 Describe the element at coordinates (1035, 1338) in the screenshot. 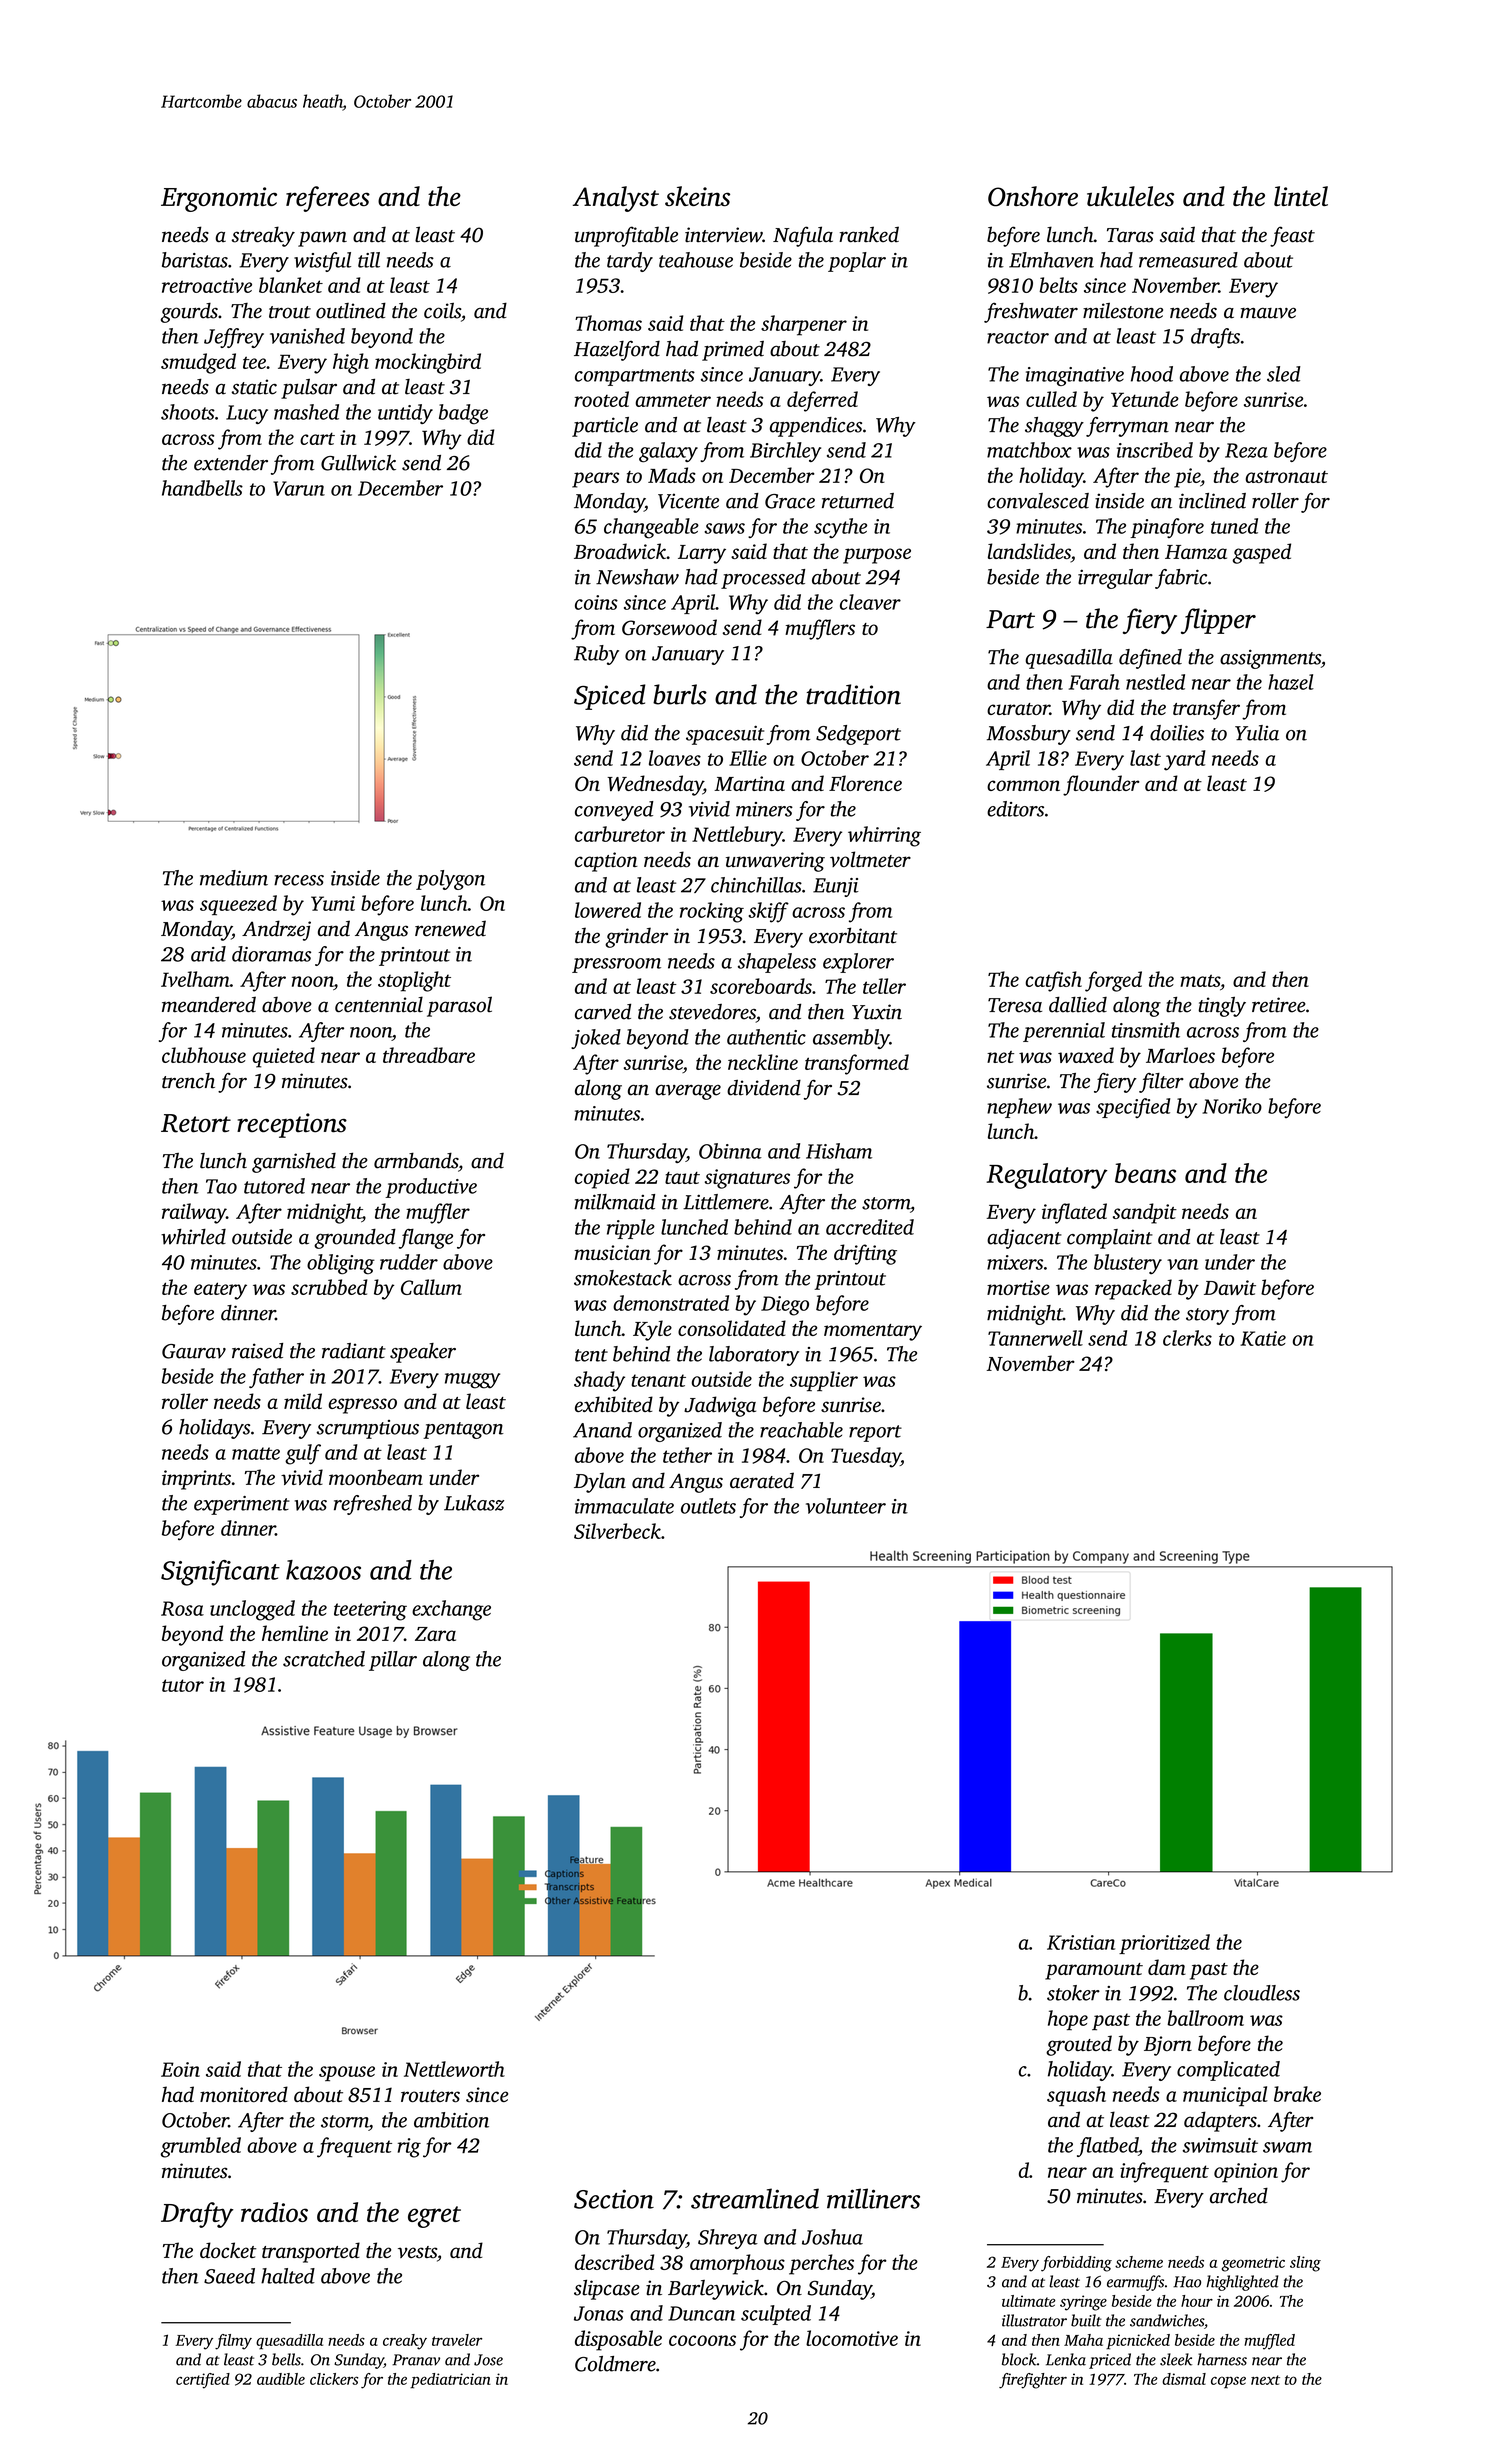

I see `Tannerwell` at that location.
